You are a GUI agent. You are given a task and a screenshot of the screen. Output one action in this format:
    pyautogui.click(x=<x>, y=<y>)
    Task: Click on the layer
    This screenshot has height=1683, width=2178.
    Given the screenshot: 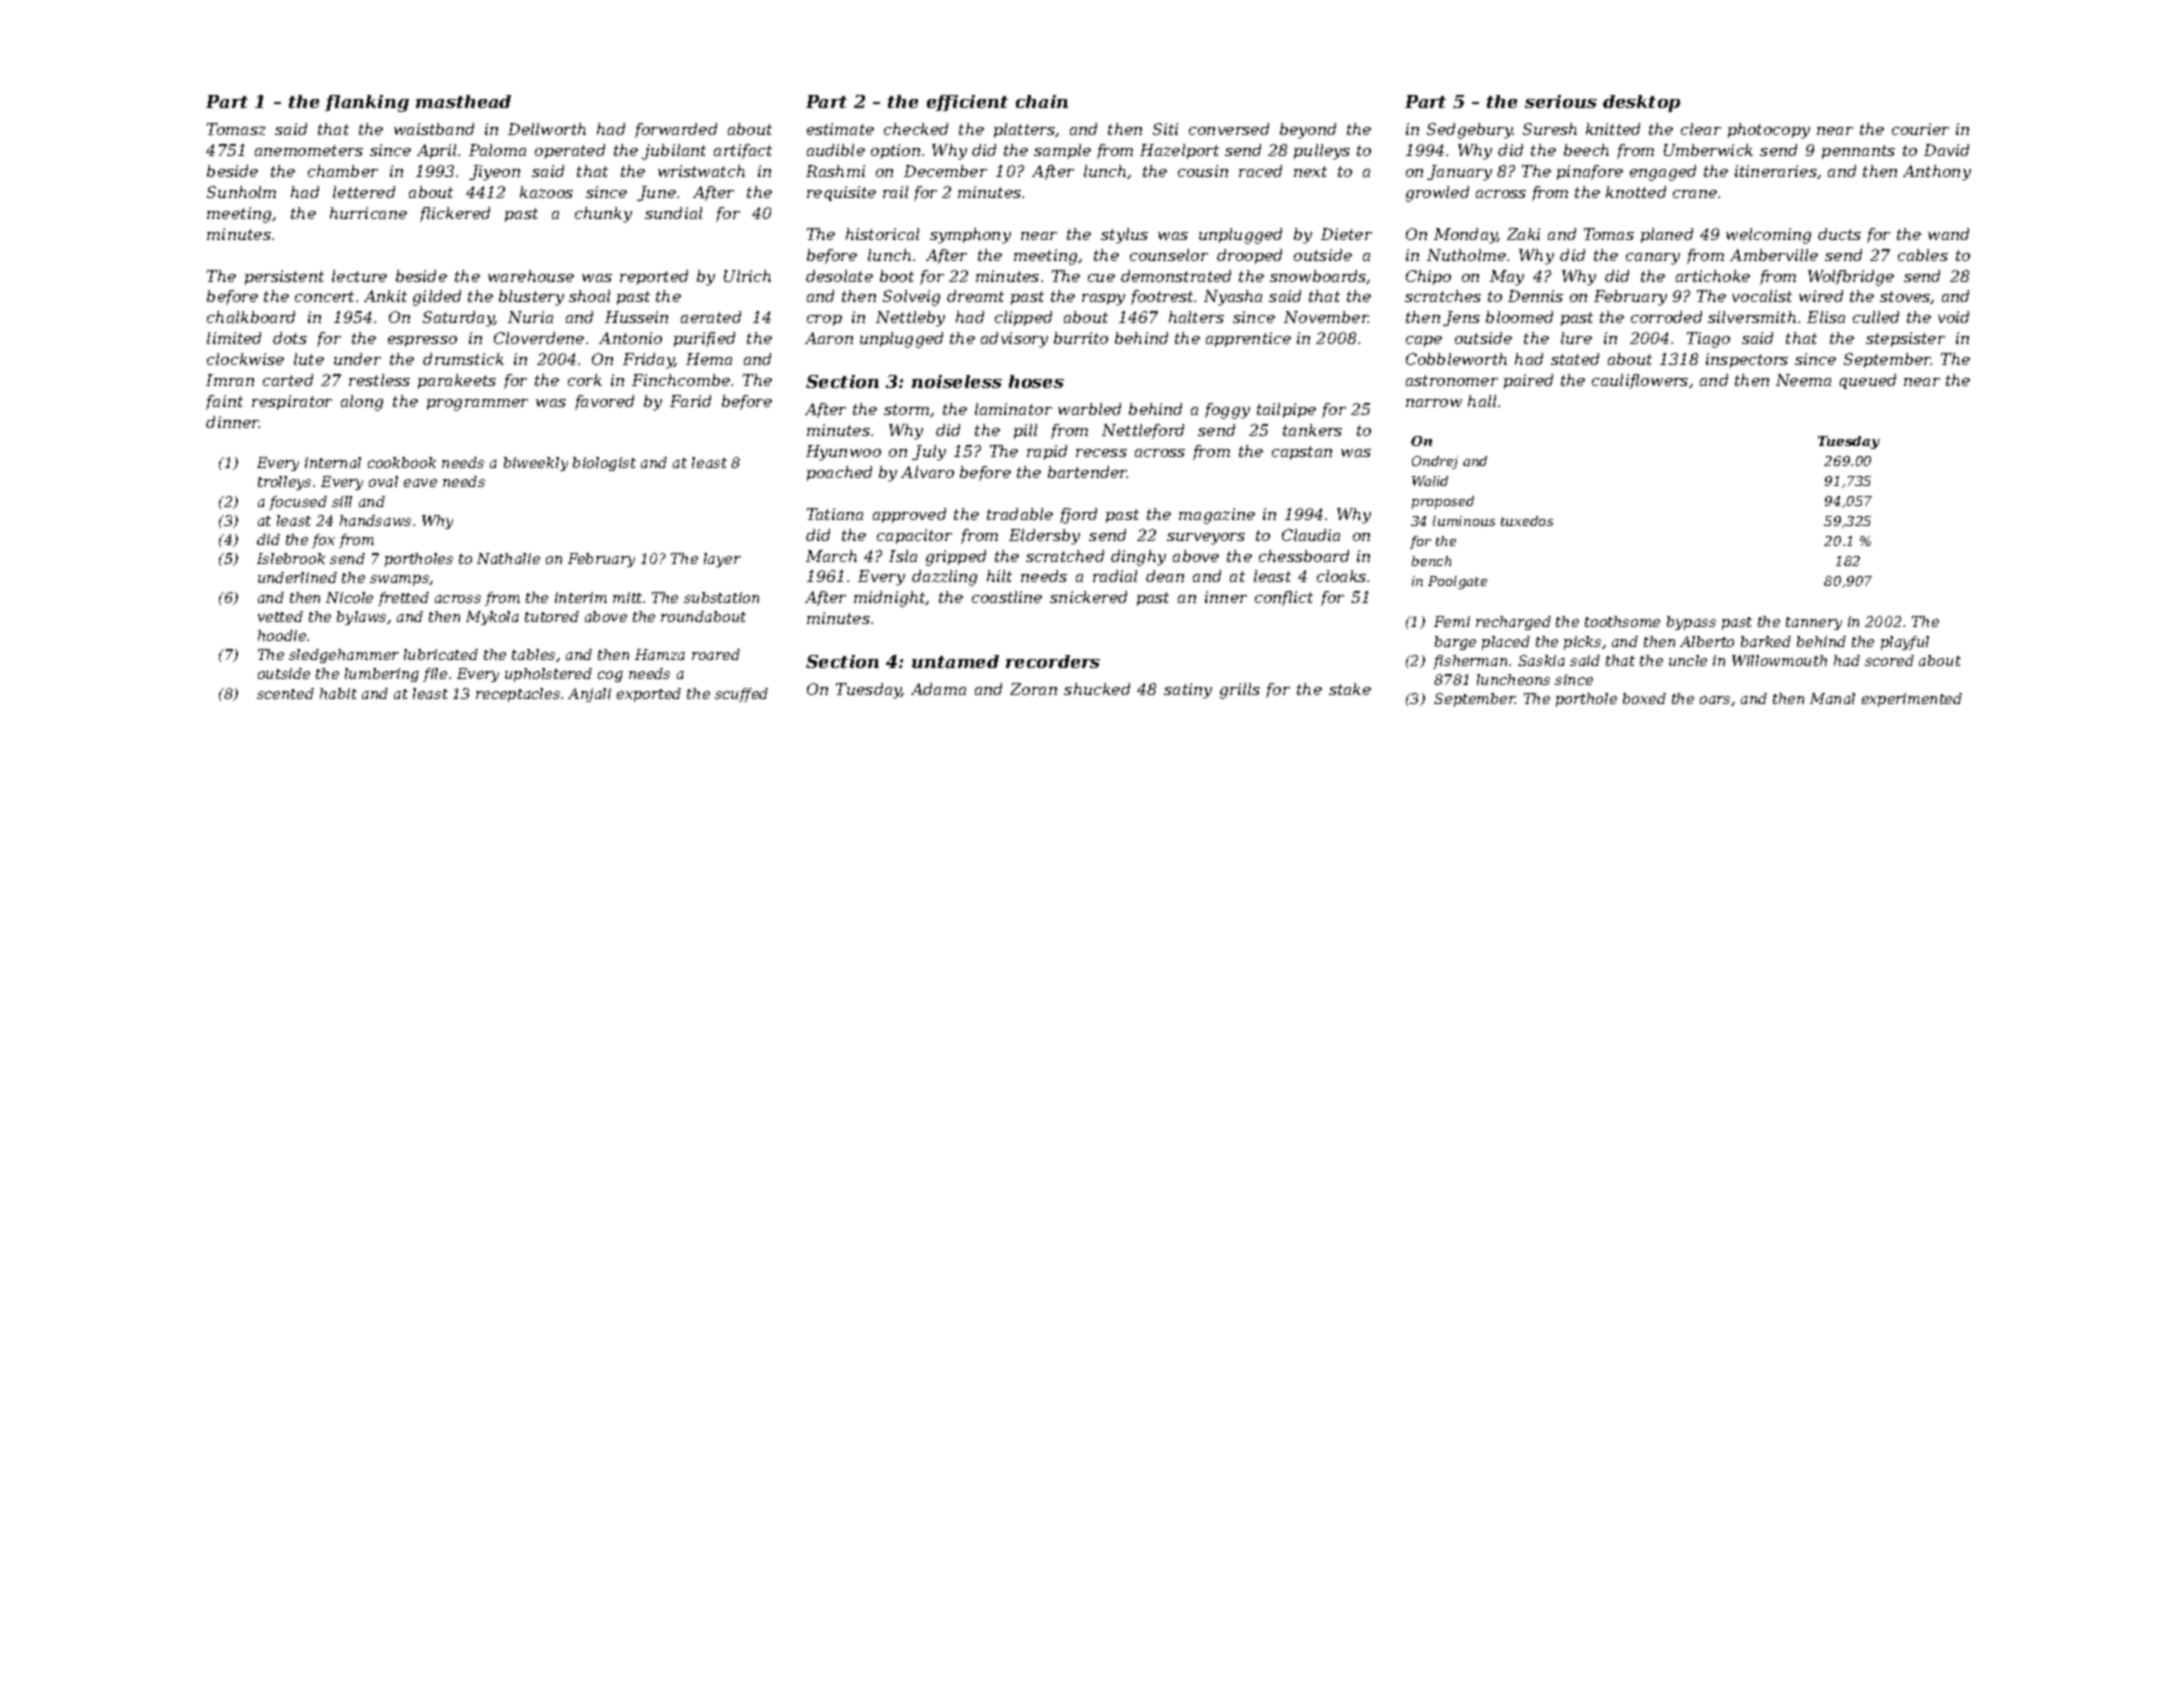 What is the action you would take?
    pyautogui.click(x=722, y=560)
